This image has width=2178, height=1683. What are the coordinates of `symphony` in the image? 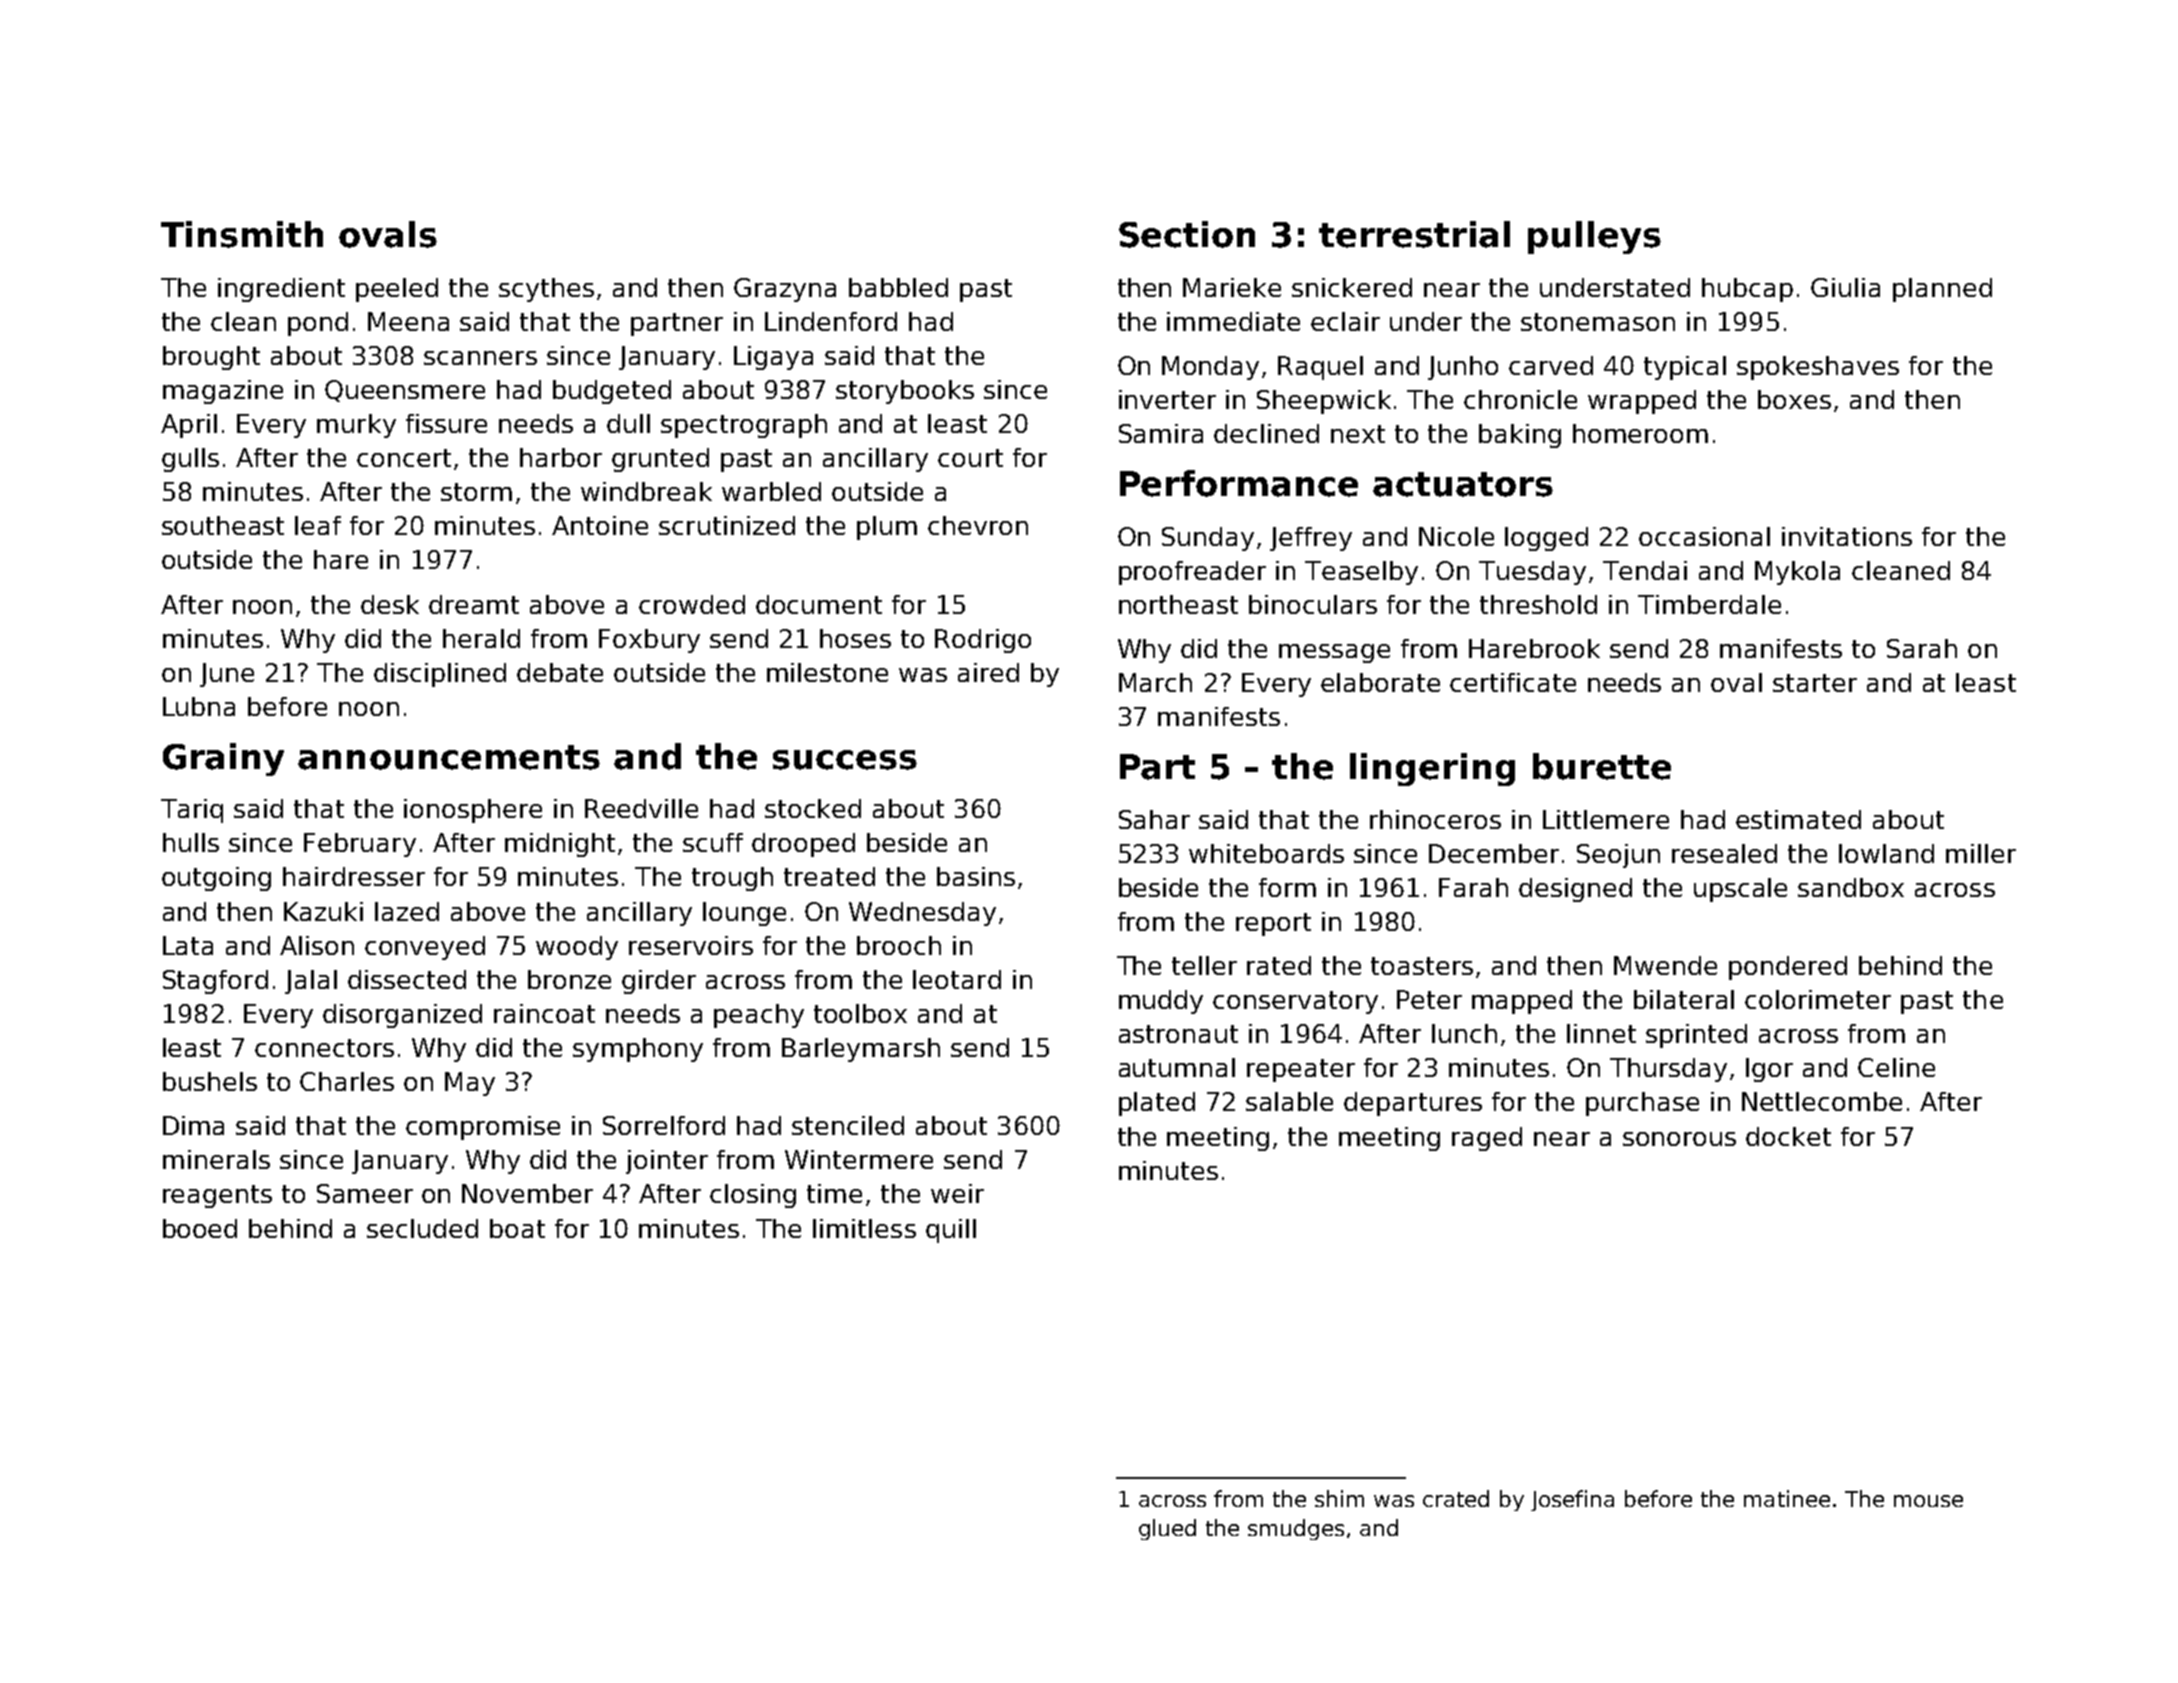 It's located at (638, 1050).
